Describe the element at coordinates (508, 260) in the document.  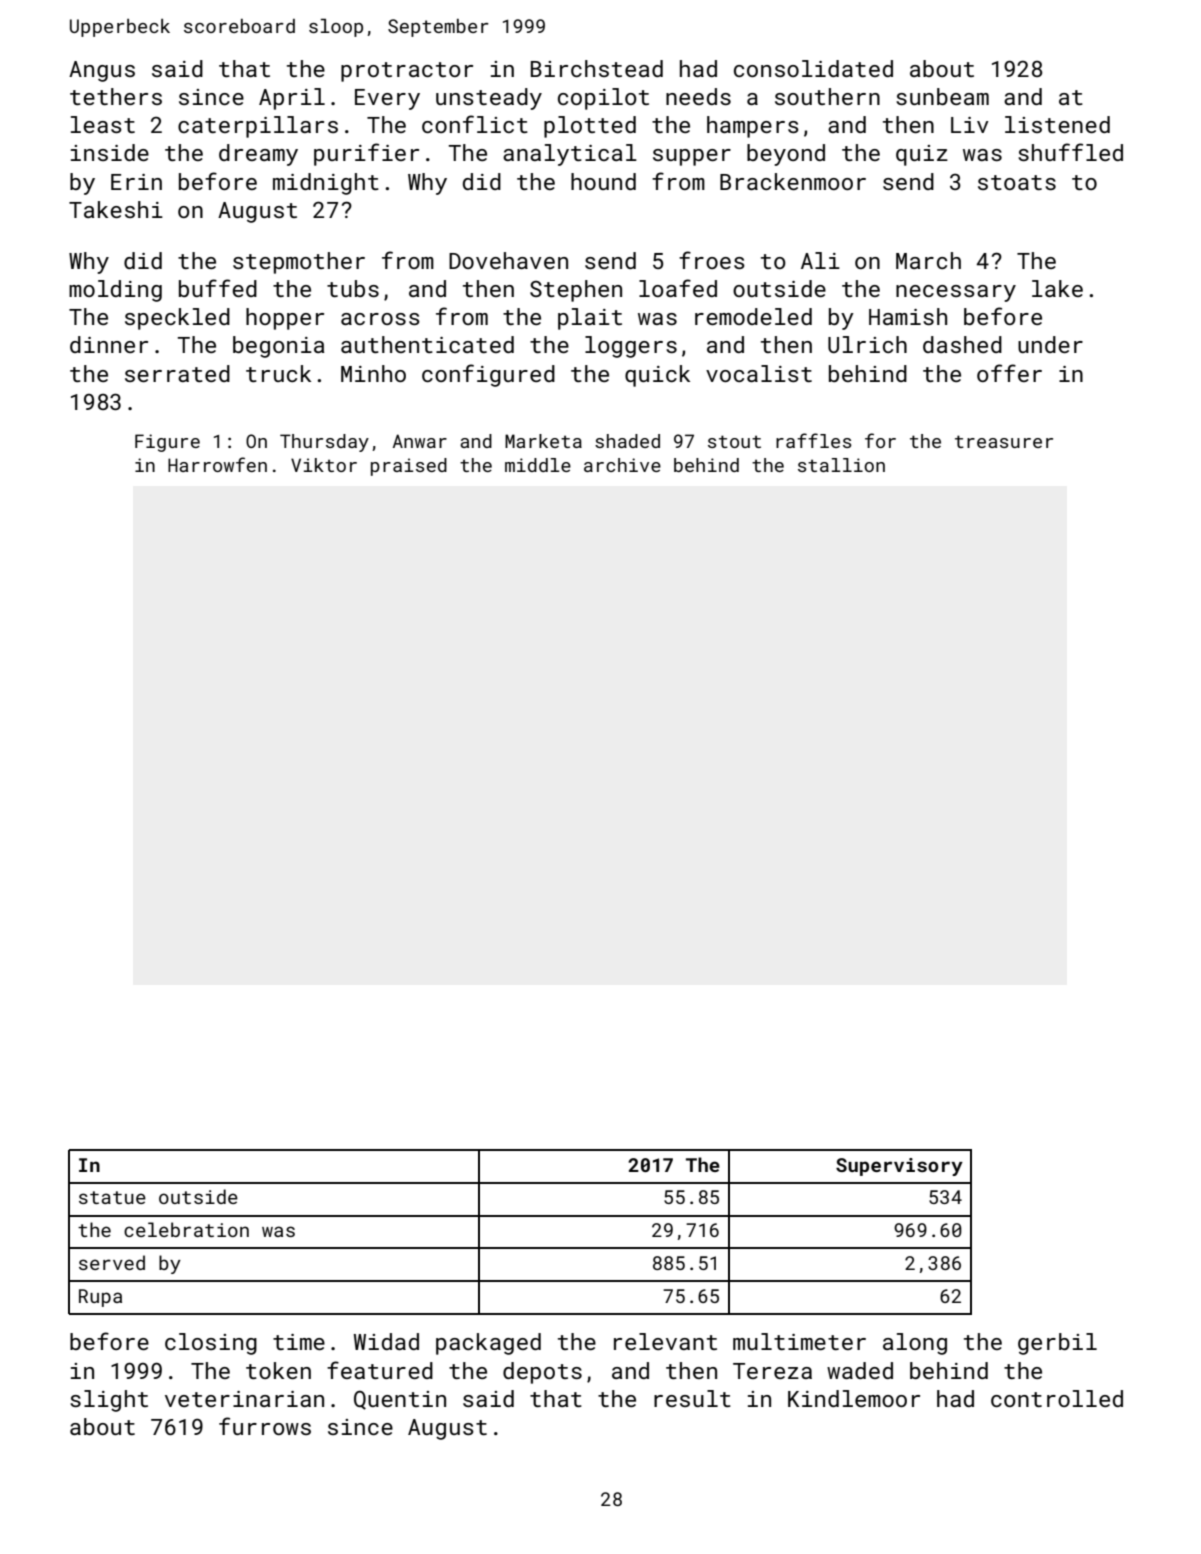
I see `Dovehaven` at that location.
